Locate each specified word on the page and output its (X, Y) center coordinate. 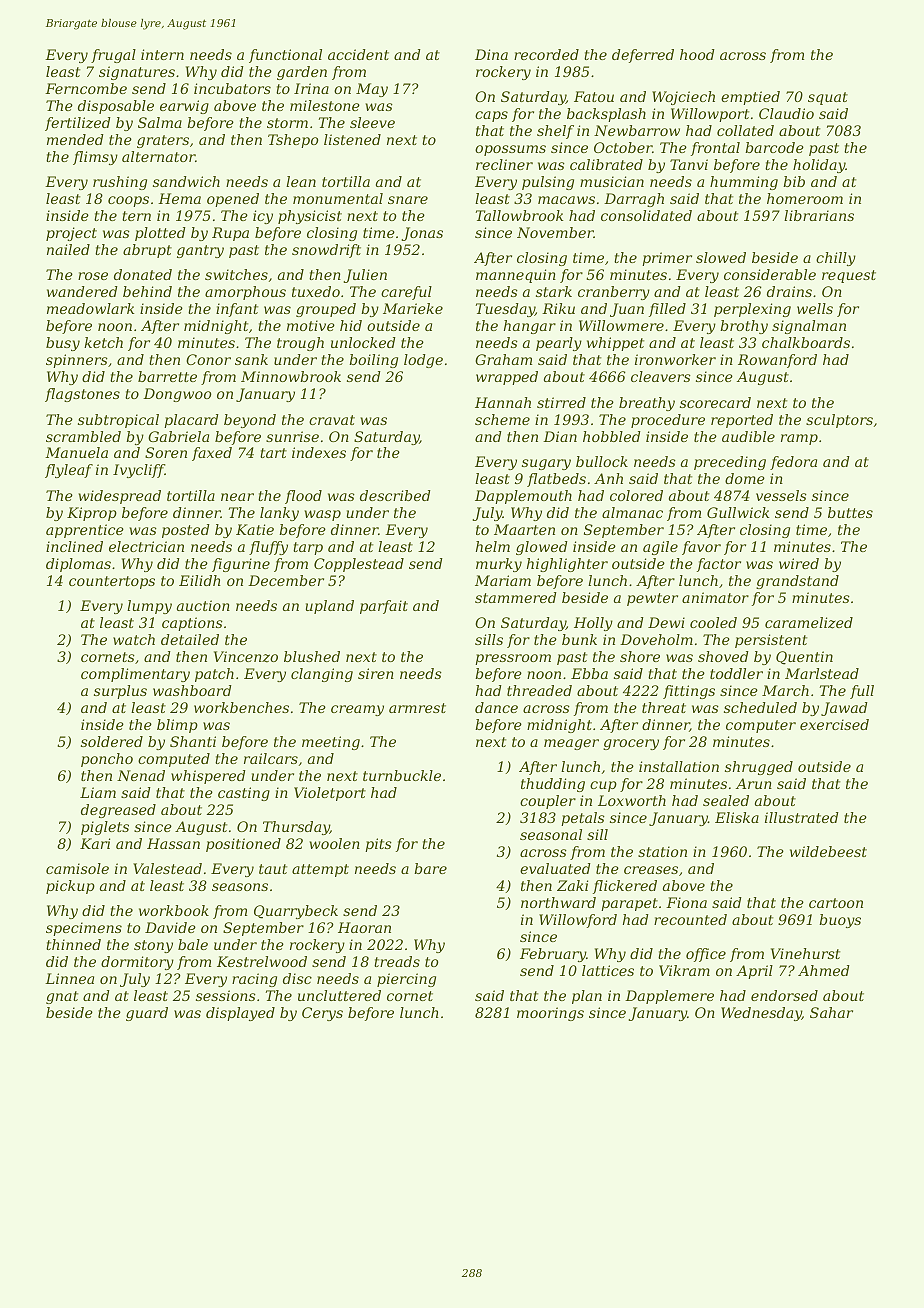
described (395, 495)
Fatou (594, 96)
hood (697, 54)
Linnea (69, 978)
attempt (320, 870)
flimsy (95, 158)
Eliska (737, 817)
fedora (793, 463)
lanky (279, 514)
